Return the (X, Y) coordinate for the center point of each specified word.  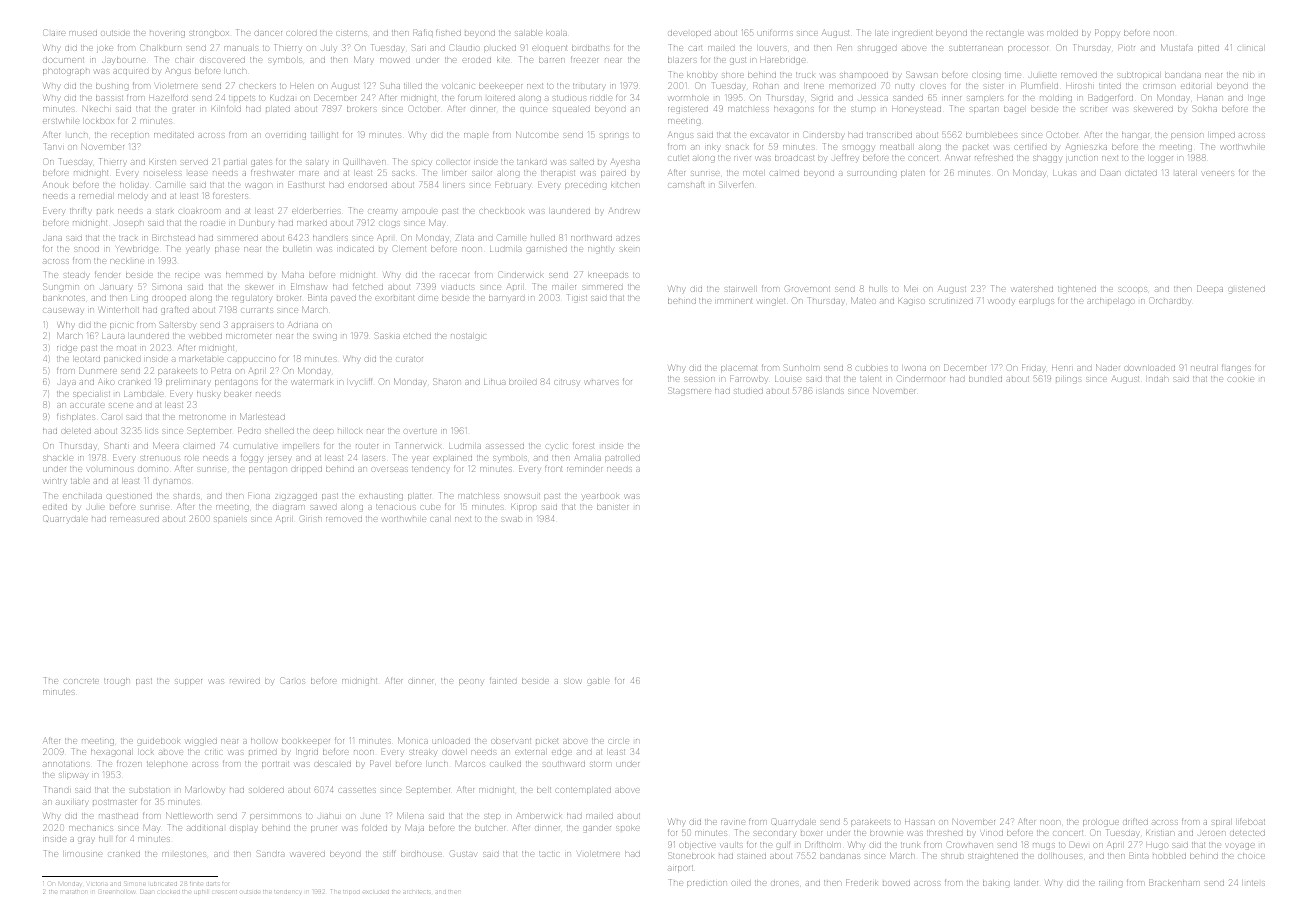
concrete (81, 681)
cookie (1241, 379)
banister (612, 507)
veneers (1218, 173)
